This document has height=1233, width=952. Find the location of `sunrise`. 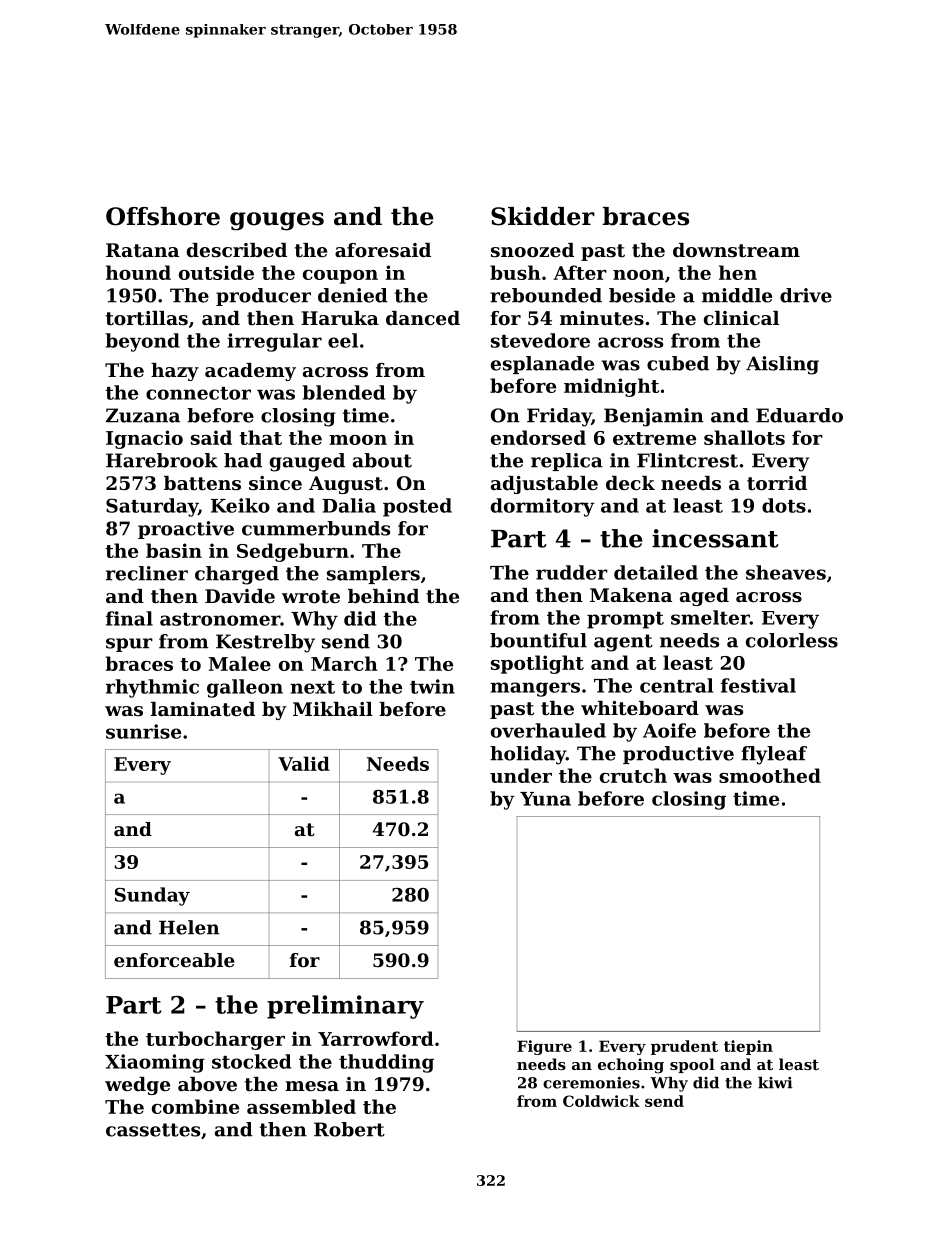

sunrise is located at coordinates (143, 731).
